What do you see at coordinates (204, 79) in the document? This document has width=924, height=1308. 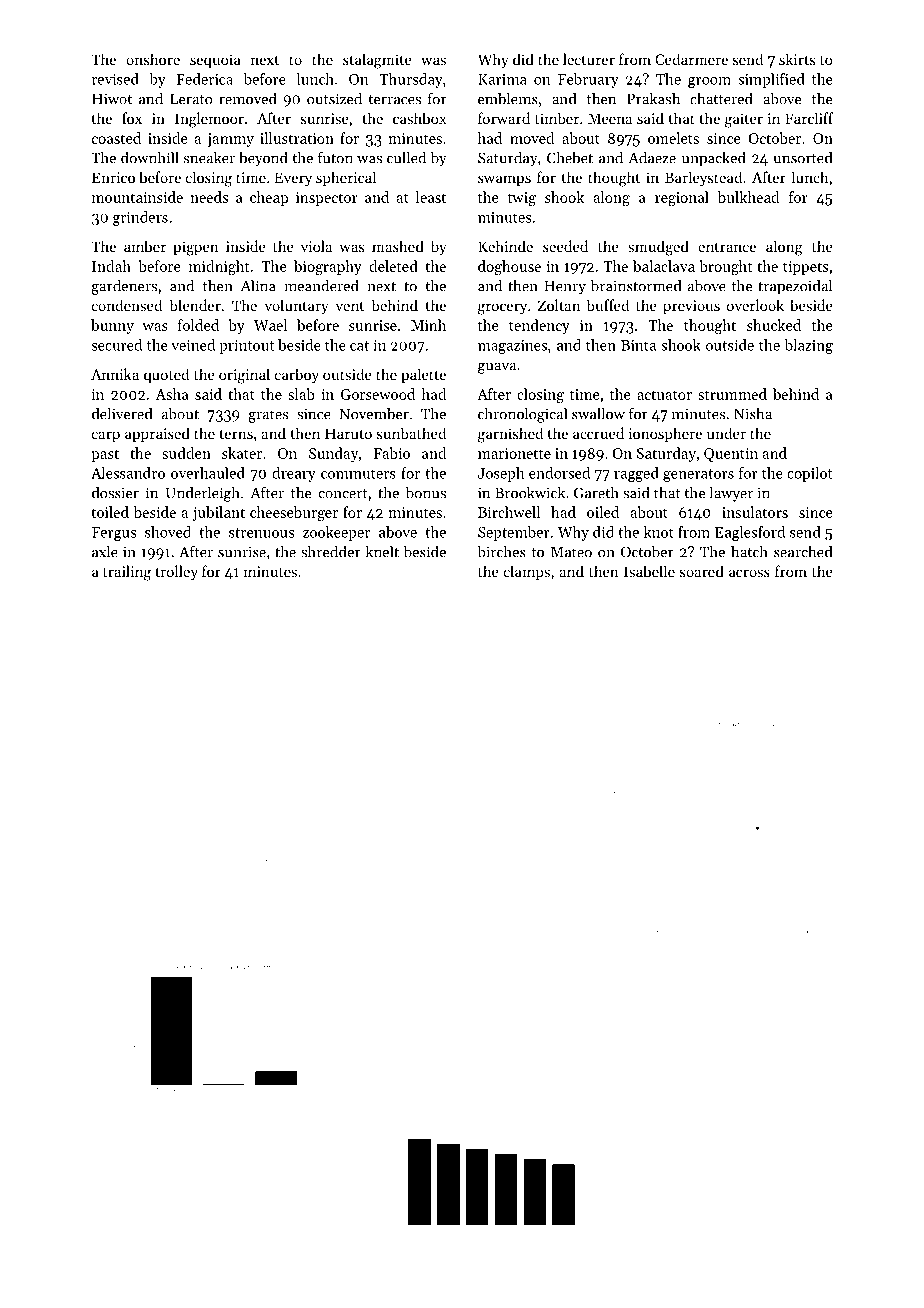 I see `Federica` at bounding box center [204, 79].
